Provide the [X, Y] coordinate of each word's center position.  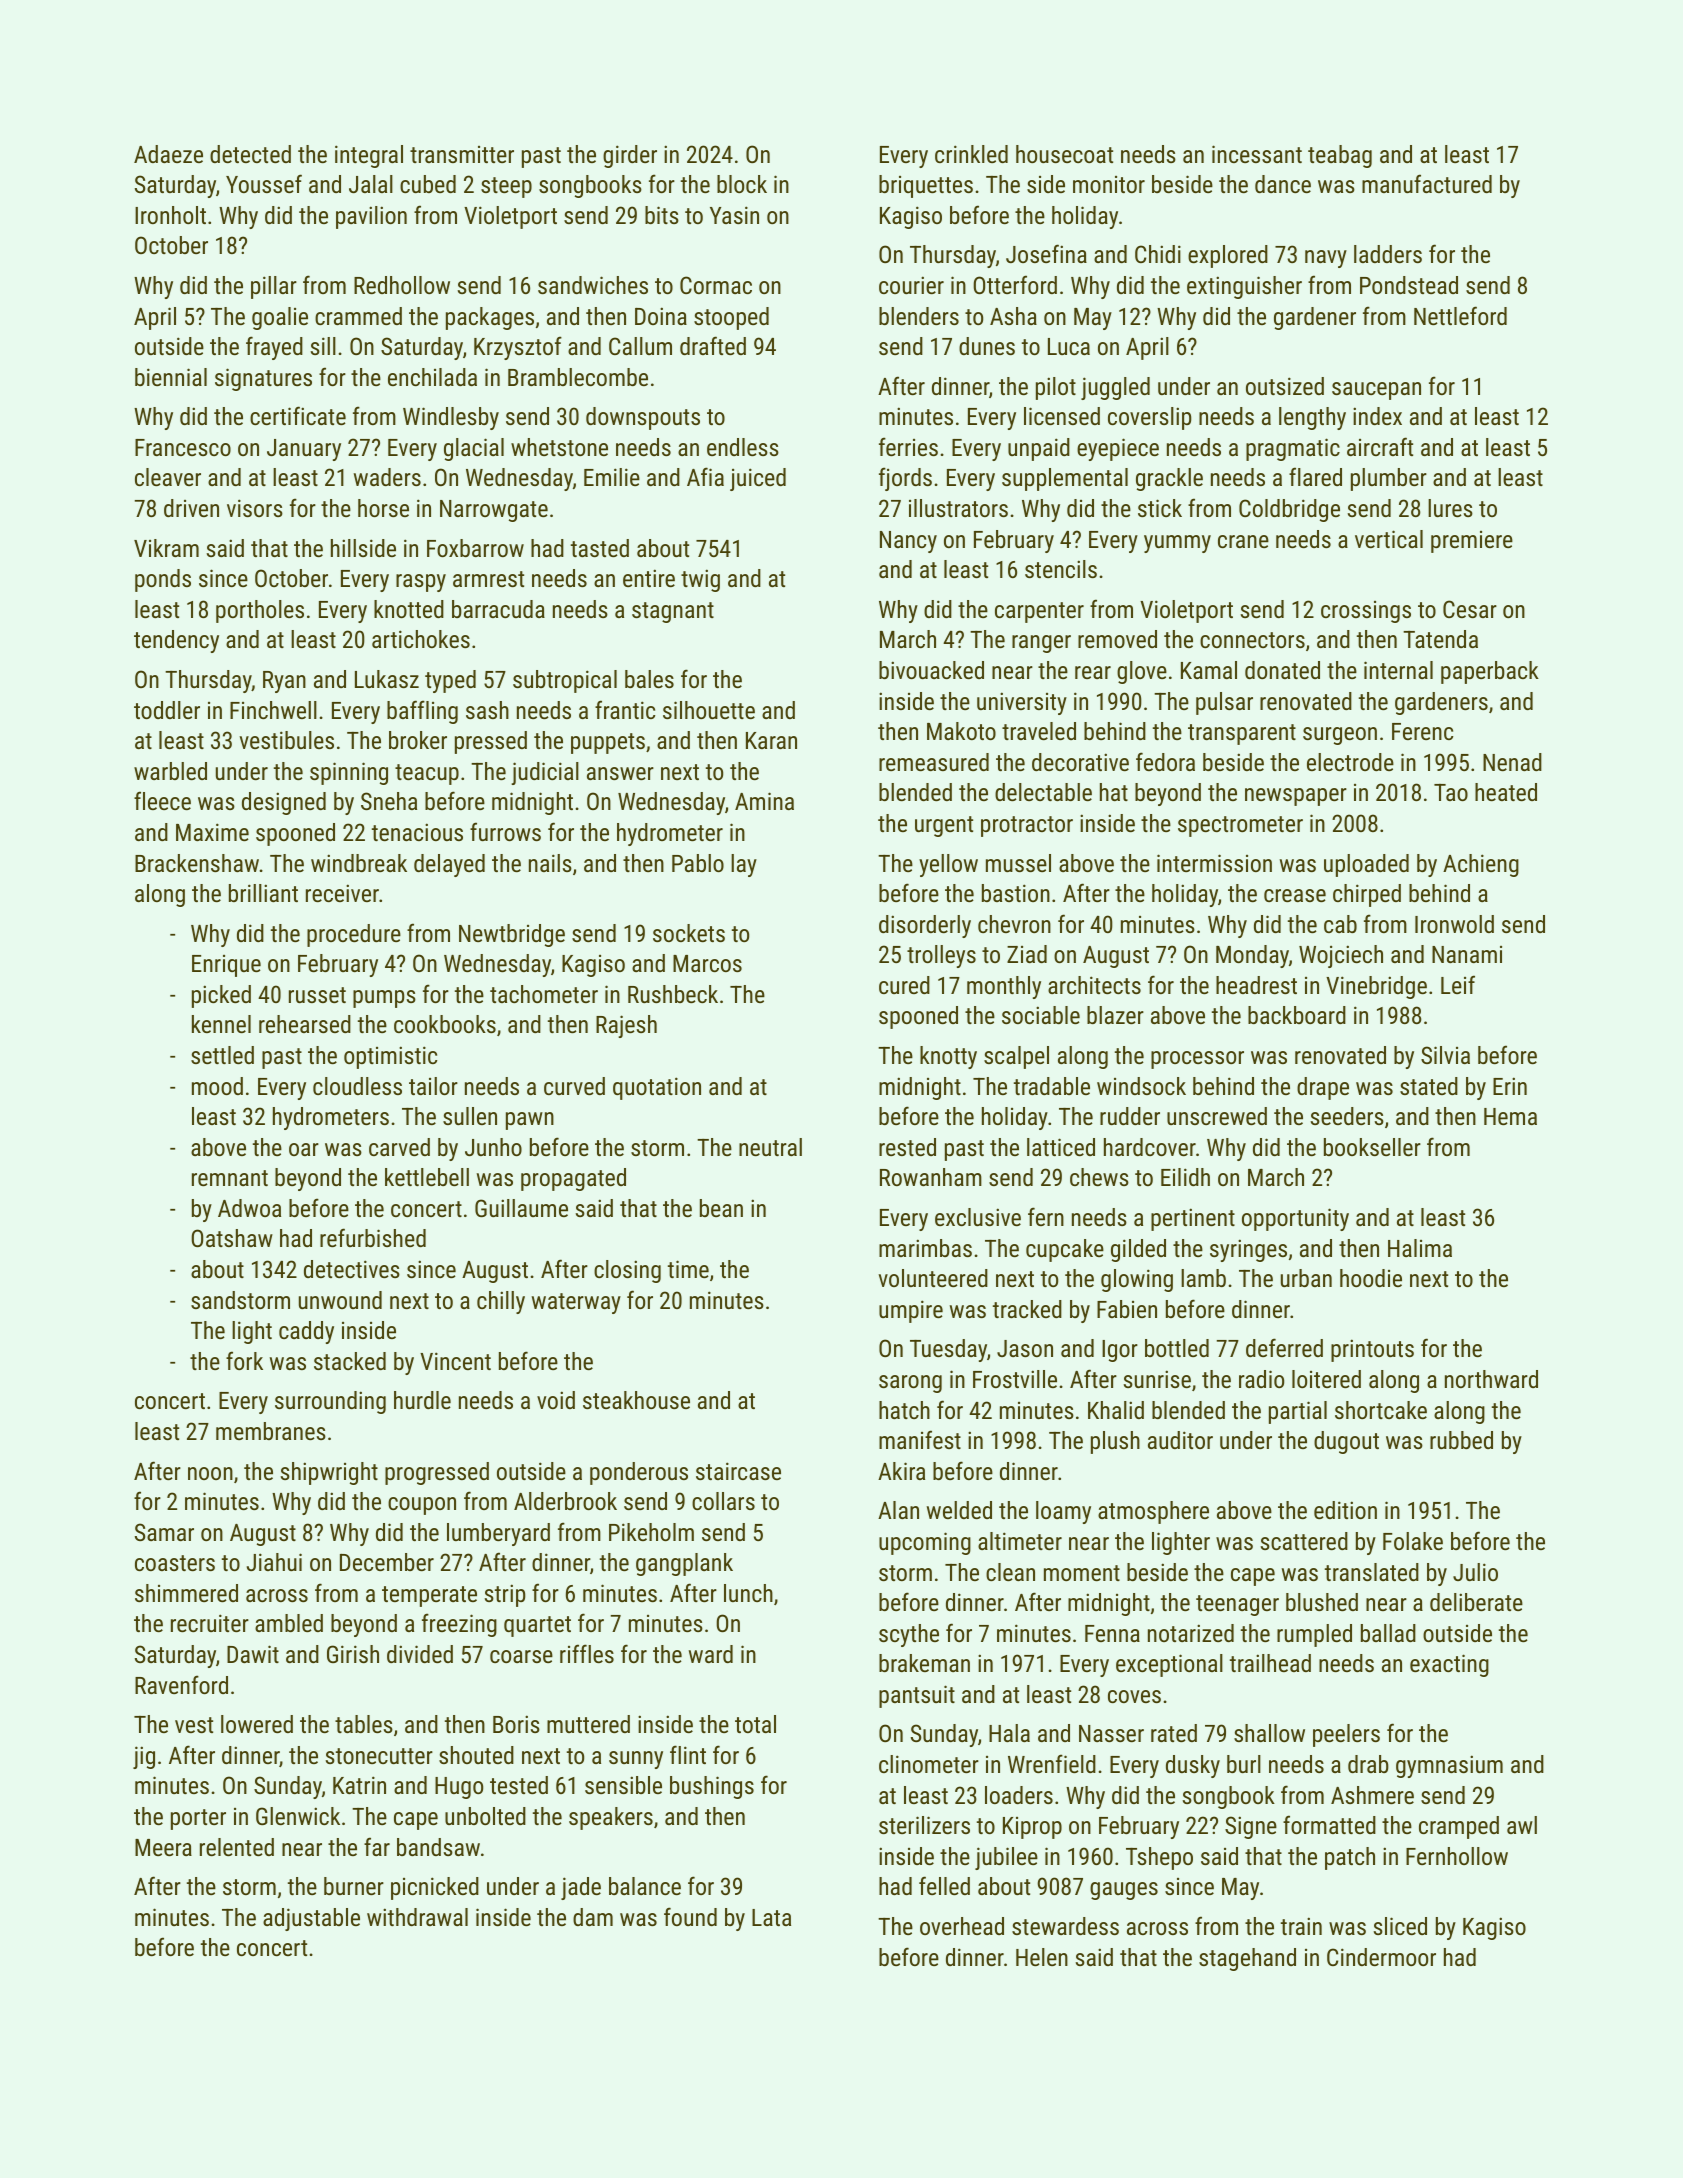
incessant [1257, 154]
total [755, 1724]
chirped [1367, 895]
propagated [573, 1179]
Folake [1413, 1541]
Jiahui [274, 1562]
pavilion [371, 217]
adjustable [311, 1919]
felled [944, 1885]
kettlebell [427, 1177]
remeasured [934, 762]
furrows [505, 831]
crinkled [971, 154]
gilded [1138, 1250]
